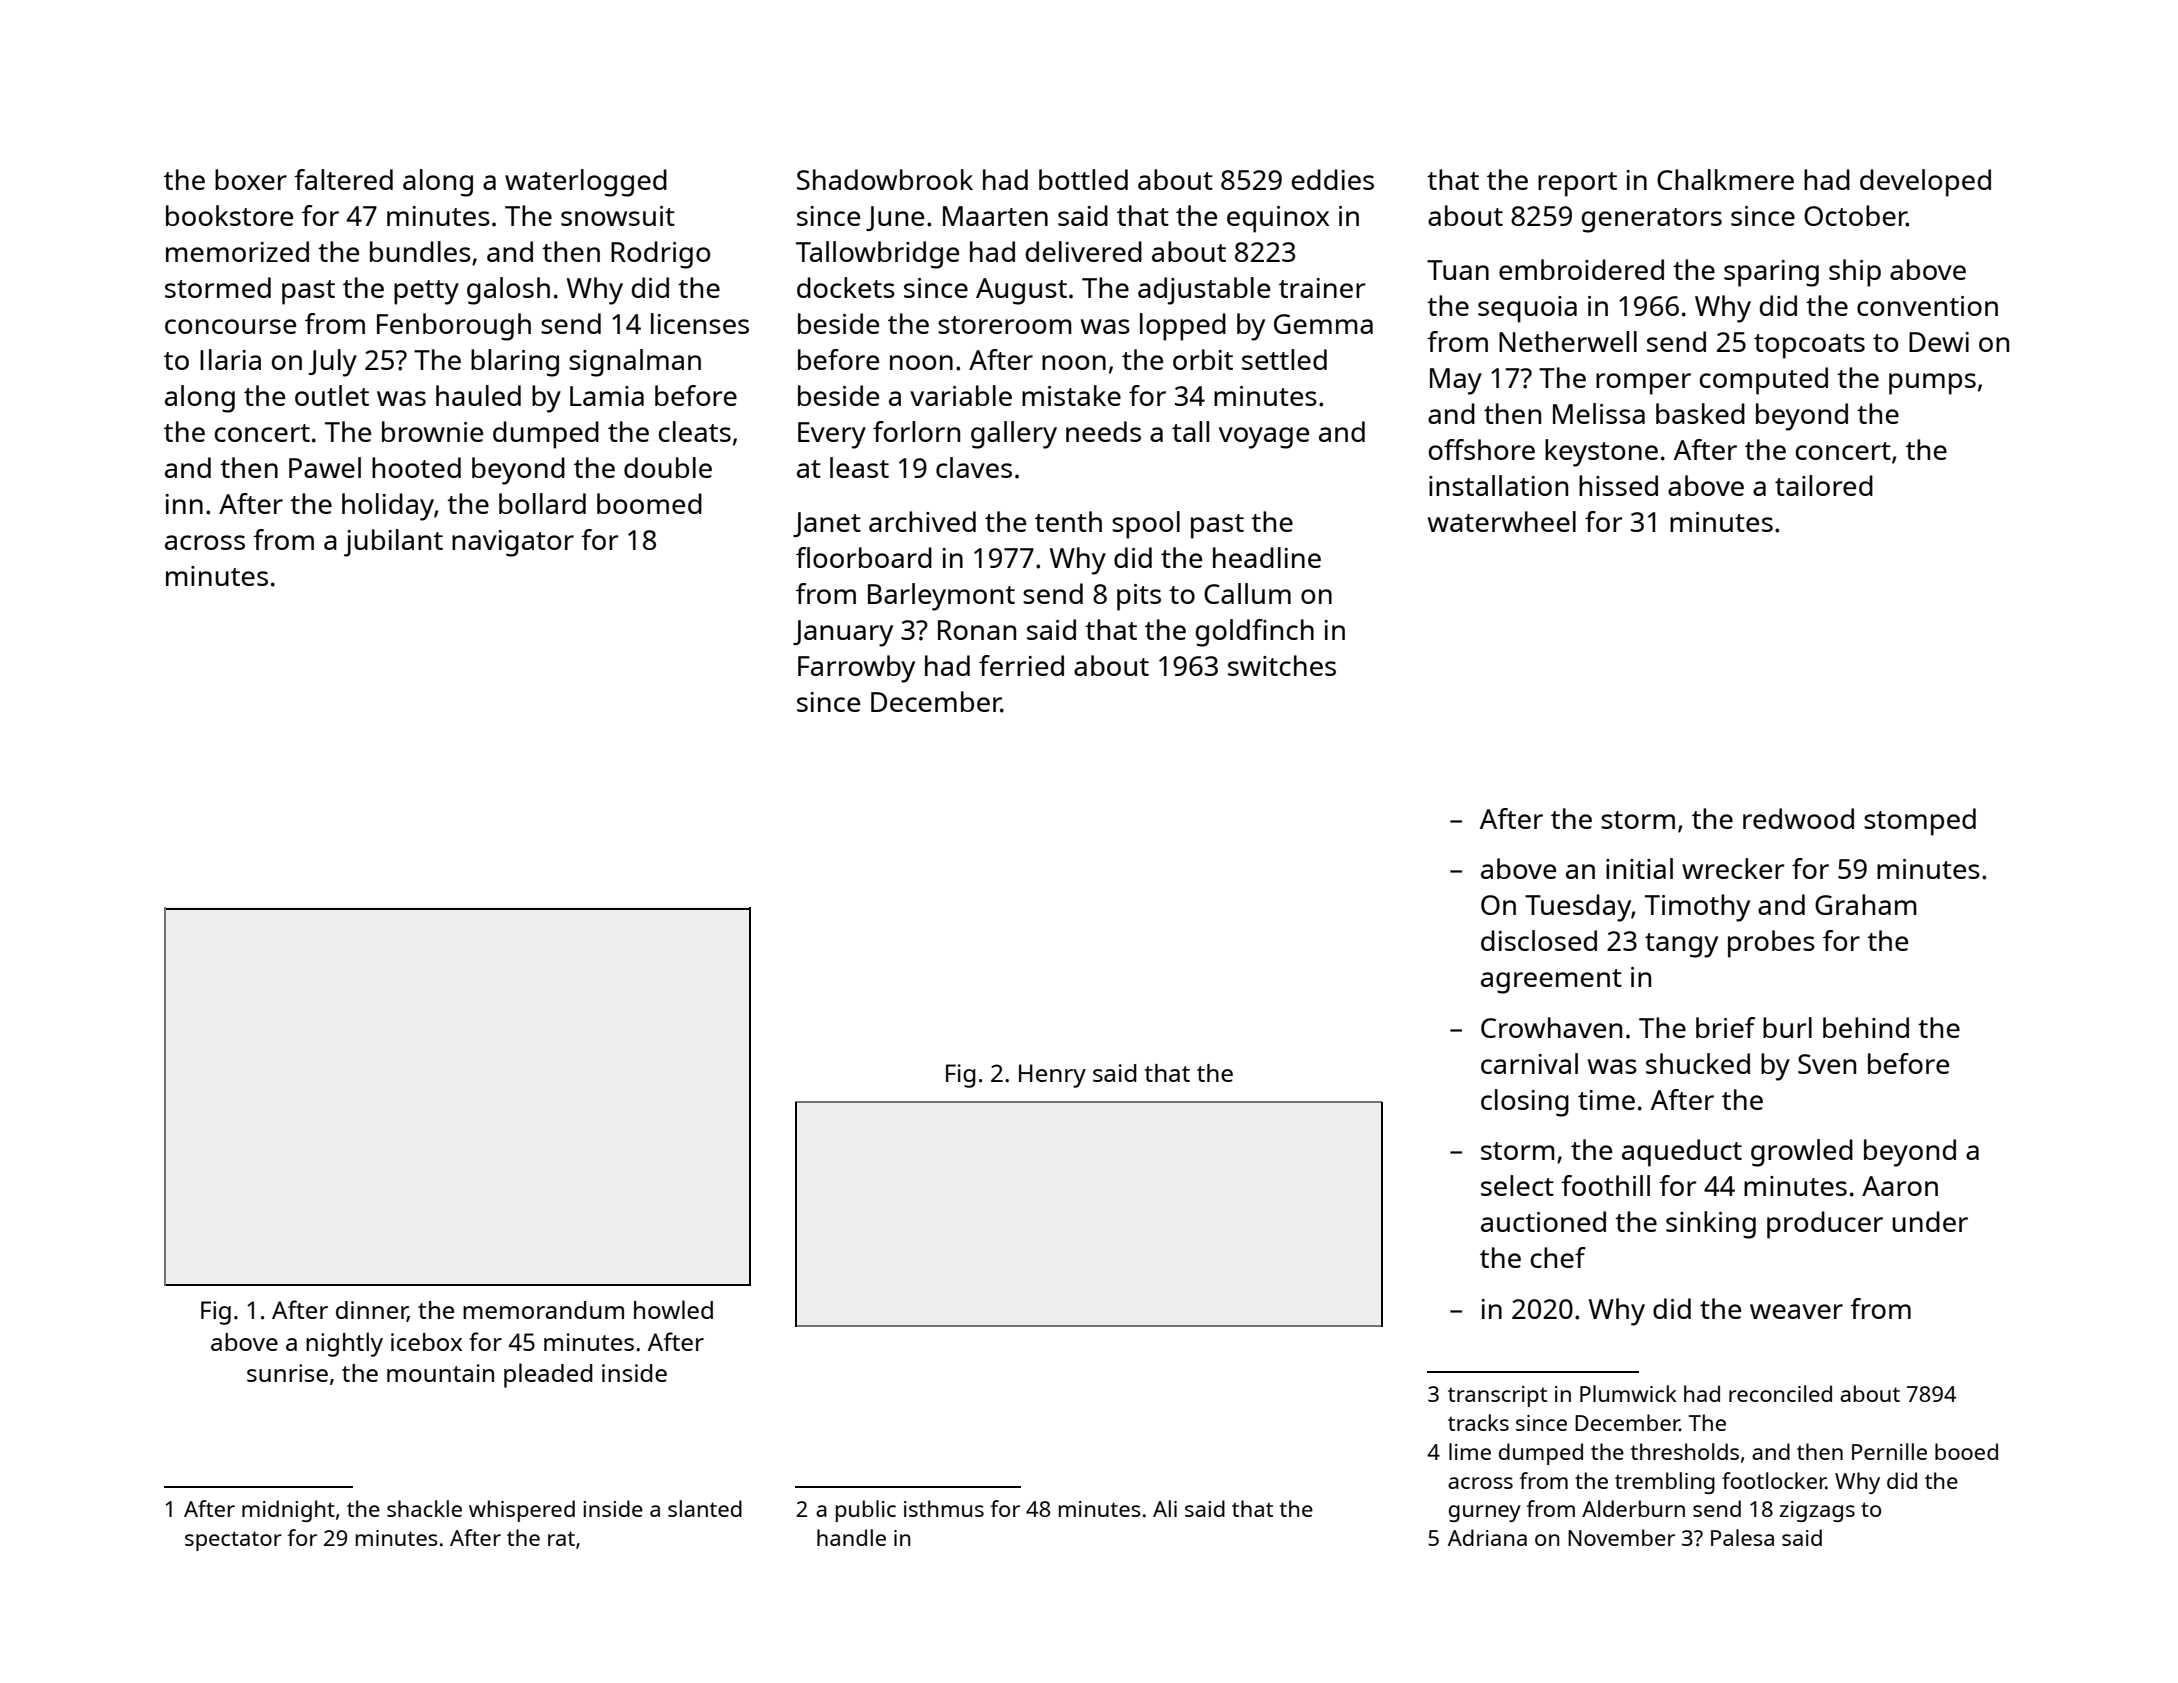 Image resolution: width=2178 pixels, height=1683 pixels. I want to click on Farrowby, so click(856, 669).
